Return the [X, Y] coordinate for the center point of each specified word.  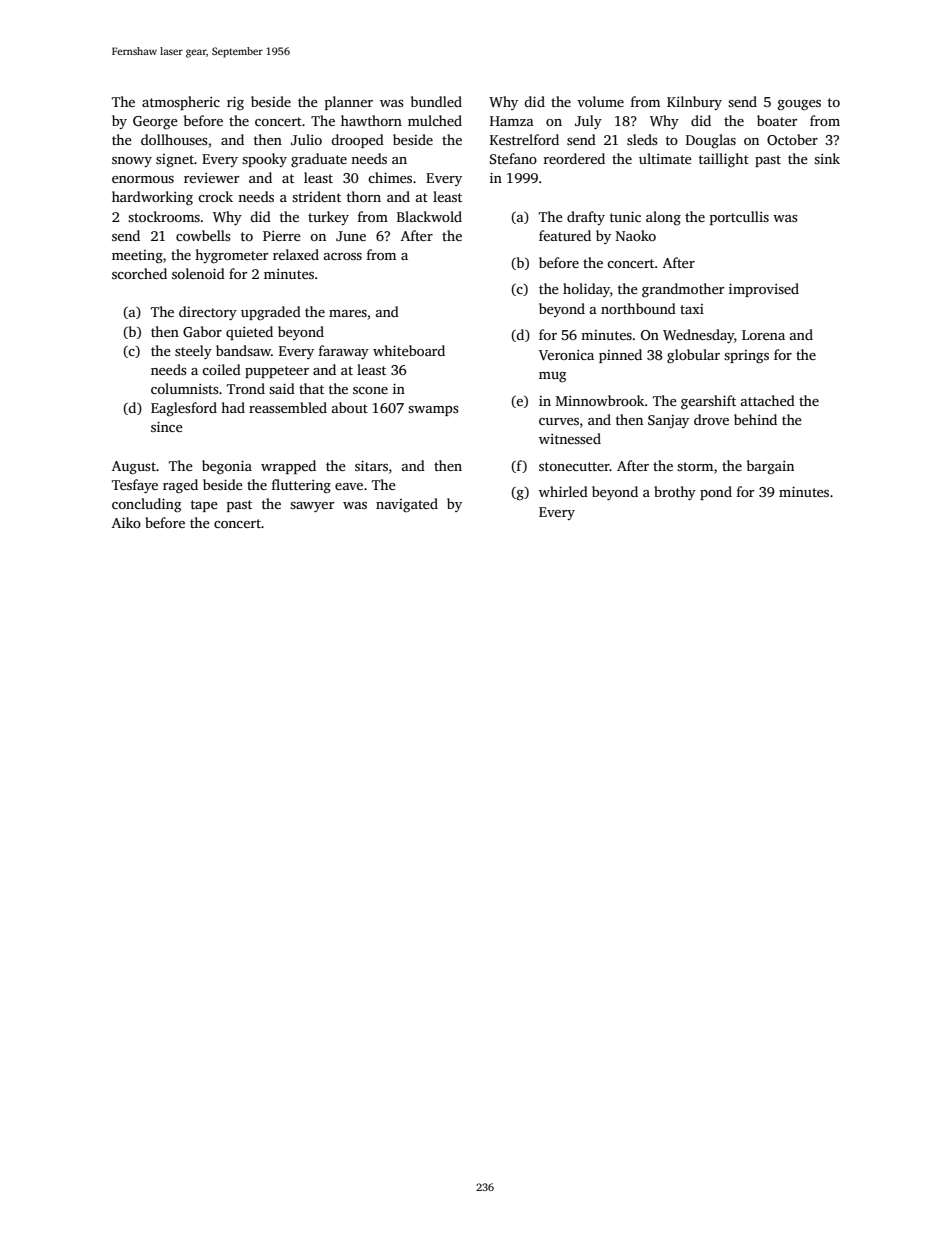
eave [349, 486]
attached [768, 400]
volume [600, 101]
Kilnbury [694, 103]
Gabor [202, 331]
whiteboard [409, 350]
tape [204, 506]
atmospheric [181, 103]
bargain [770, 467]
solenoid [198, 273]
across [343, 256]
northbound [638, 308]
